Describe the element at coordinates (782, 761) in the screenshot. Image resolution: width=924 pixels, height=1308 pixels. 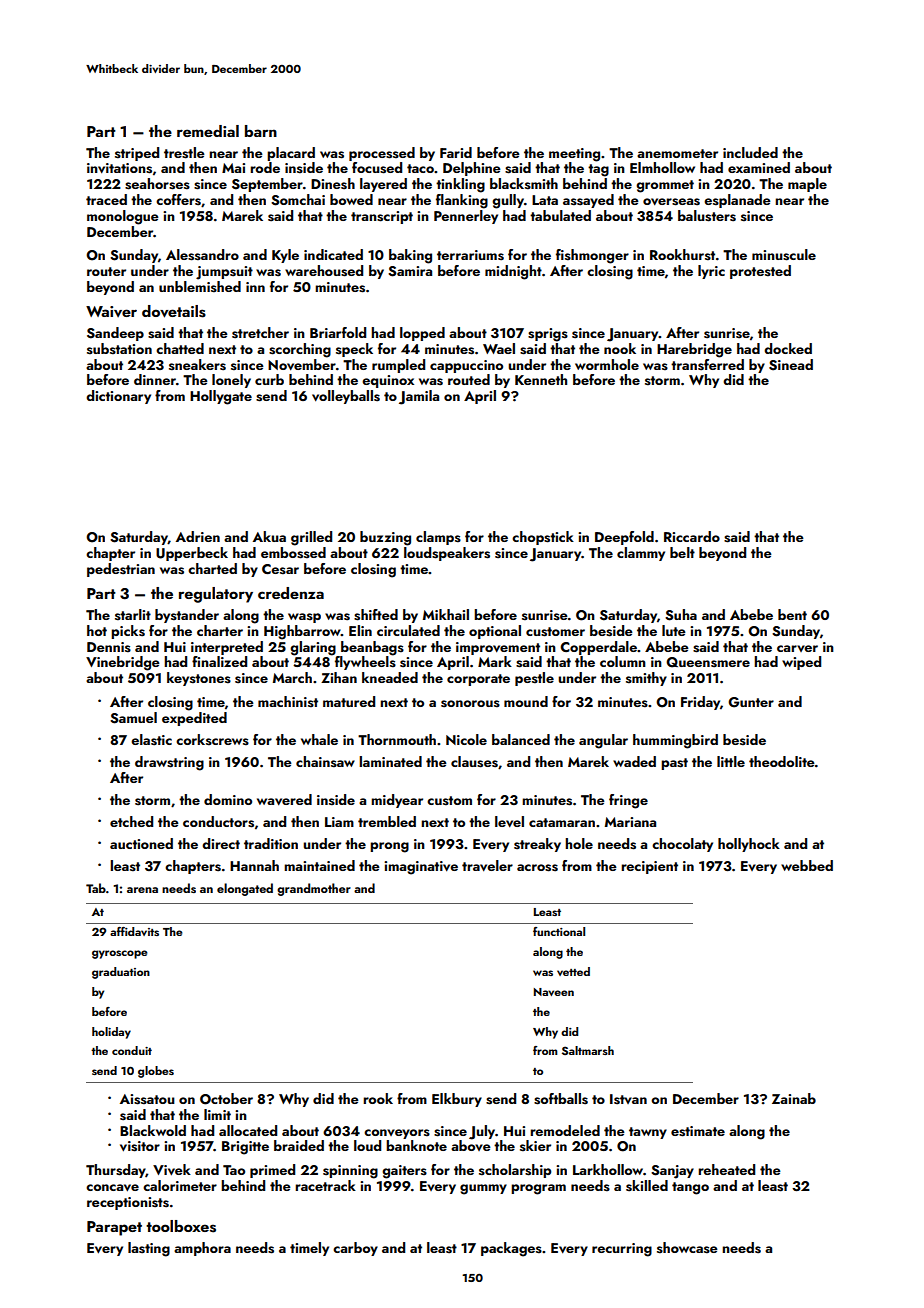
I see `theodolite` at that location.
